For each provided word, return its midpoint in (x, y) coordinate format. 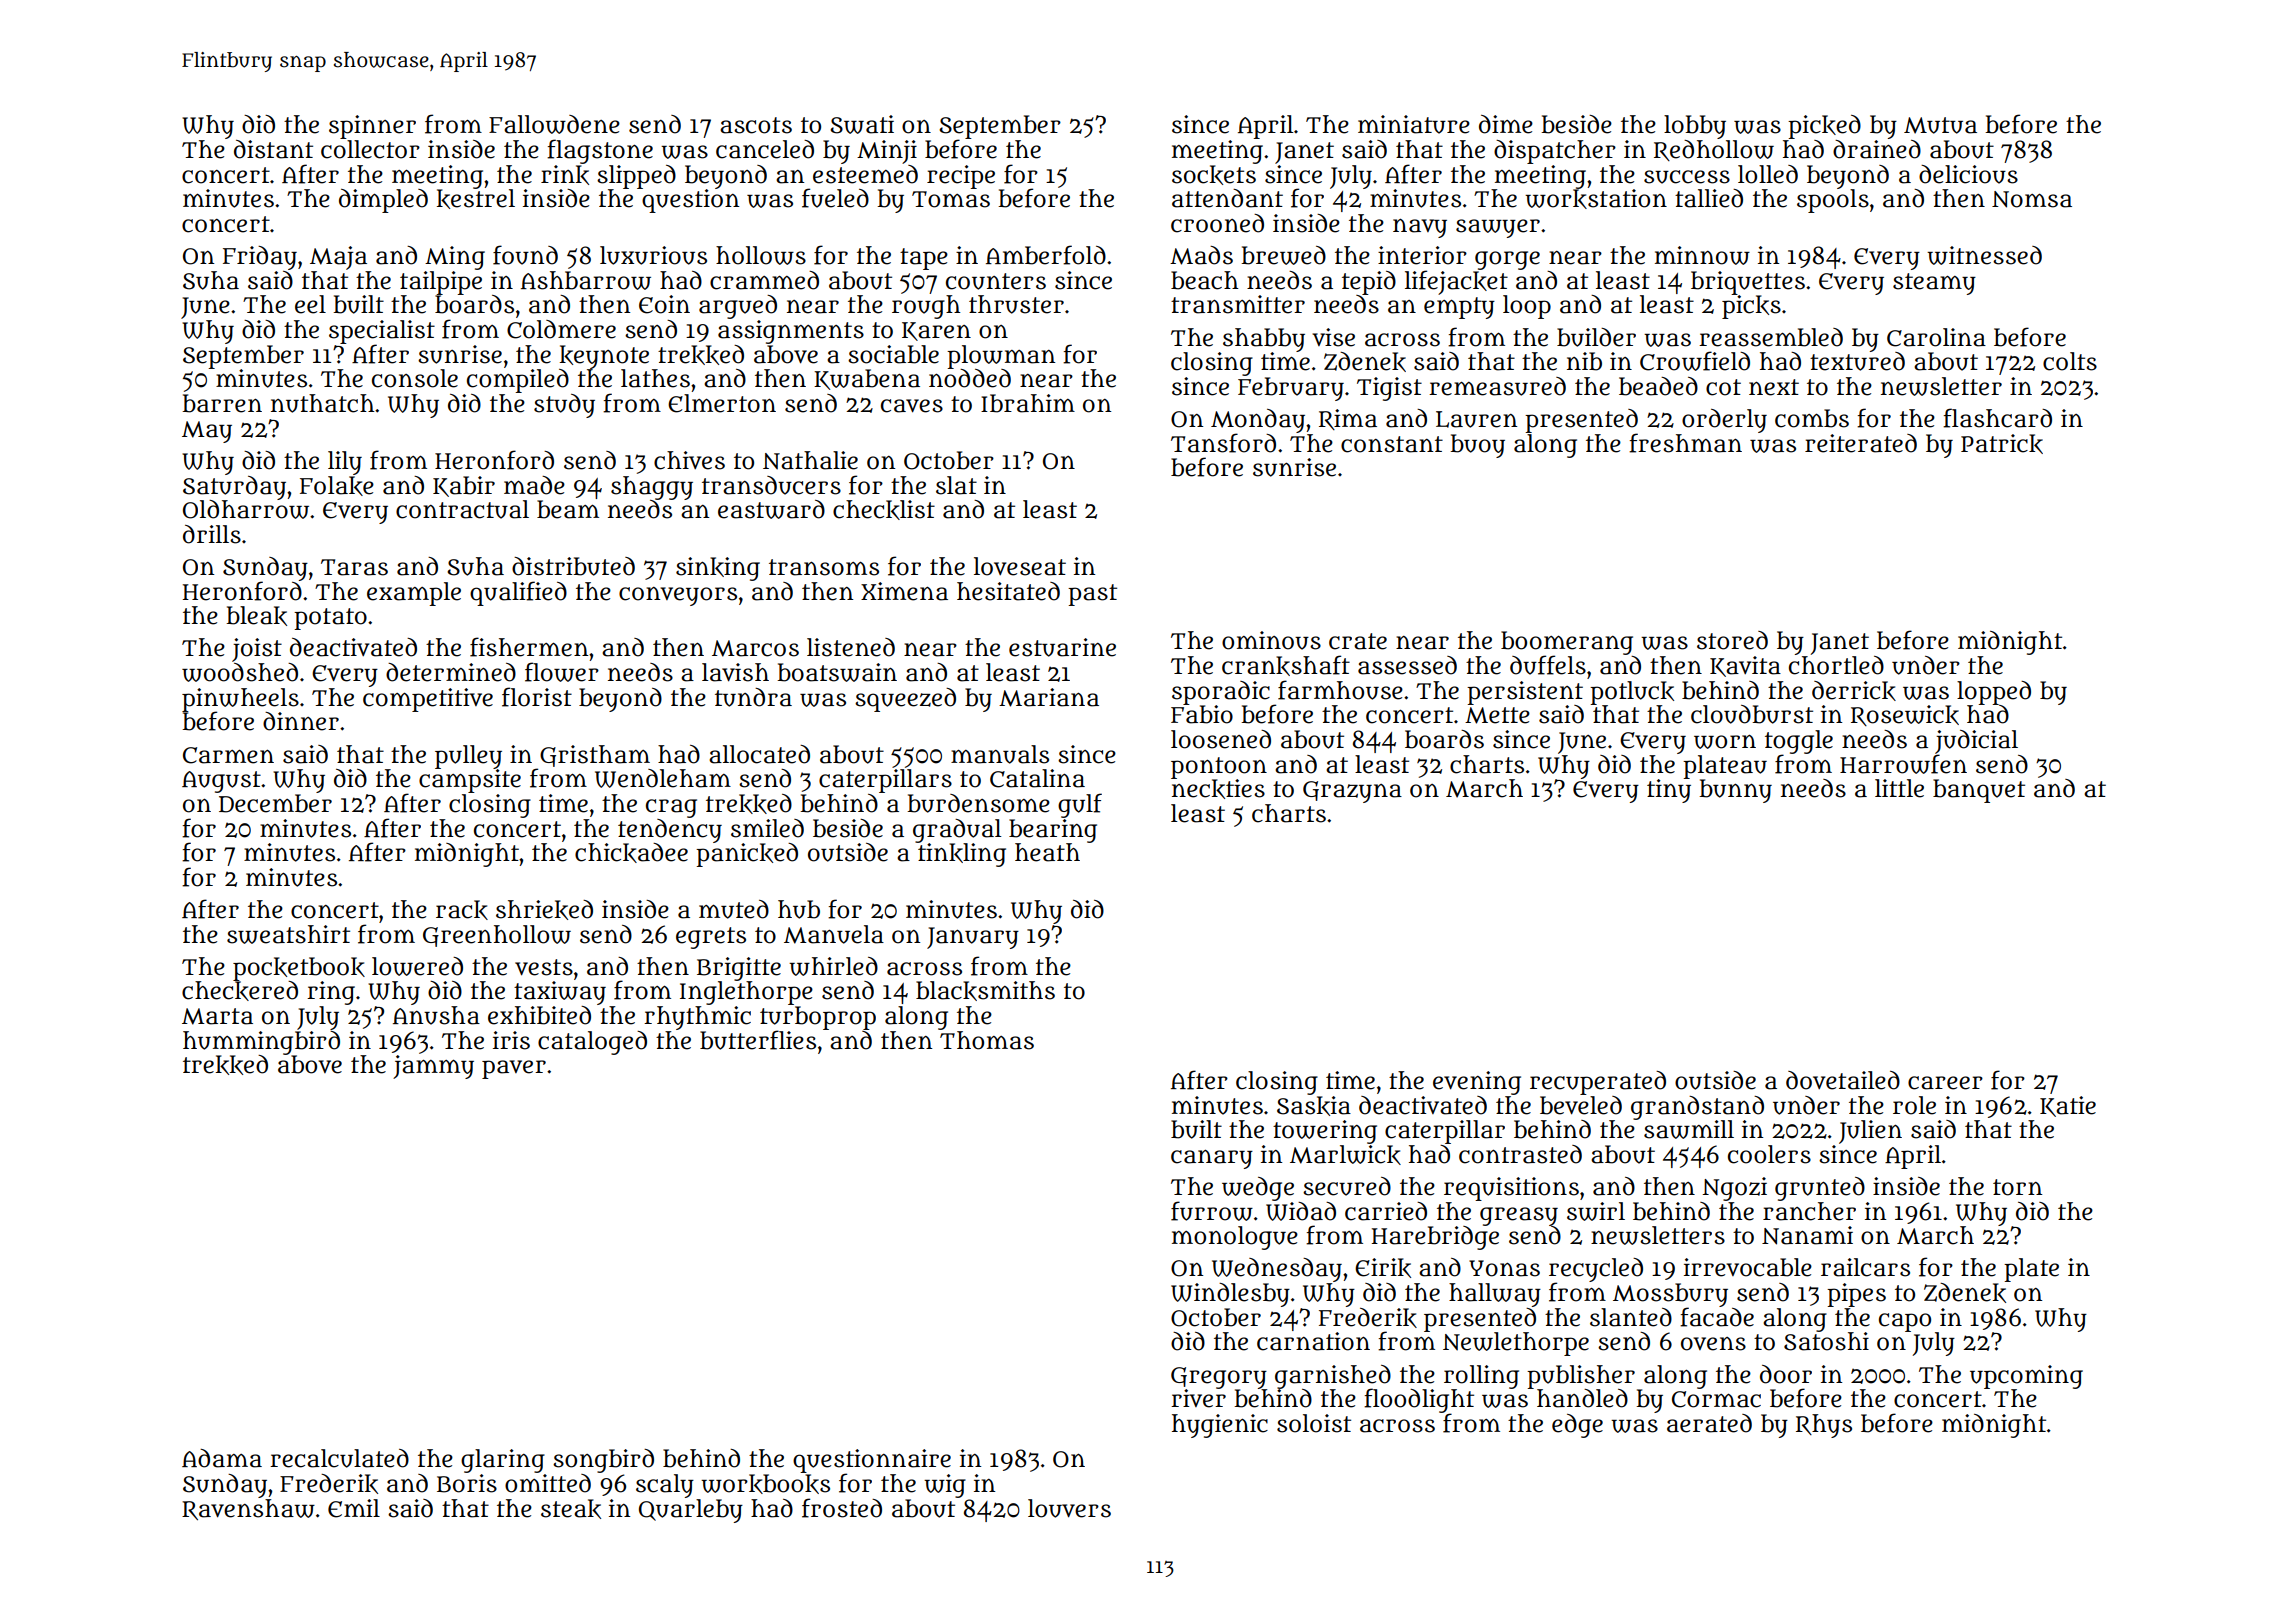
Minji (887, 152)
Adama (222, 1458)
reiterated (1861, 443)
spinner (372, 127)
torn (2017, 1187)
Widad (1301, 1211)
